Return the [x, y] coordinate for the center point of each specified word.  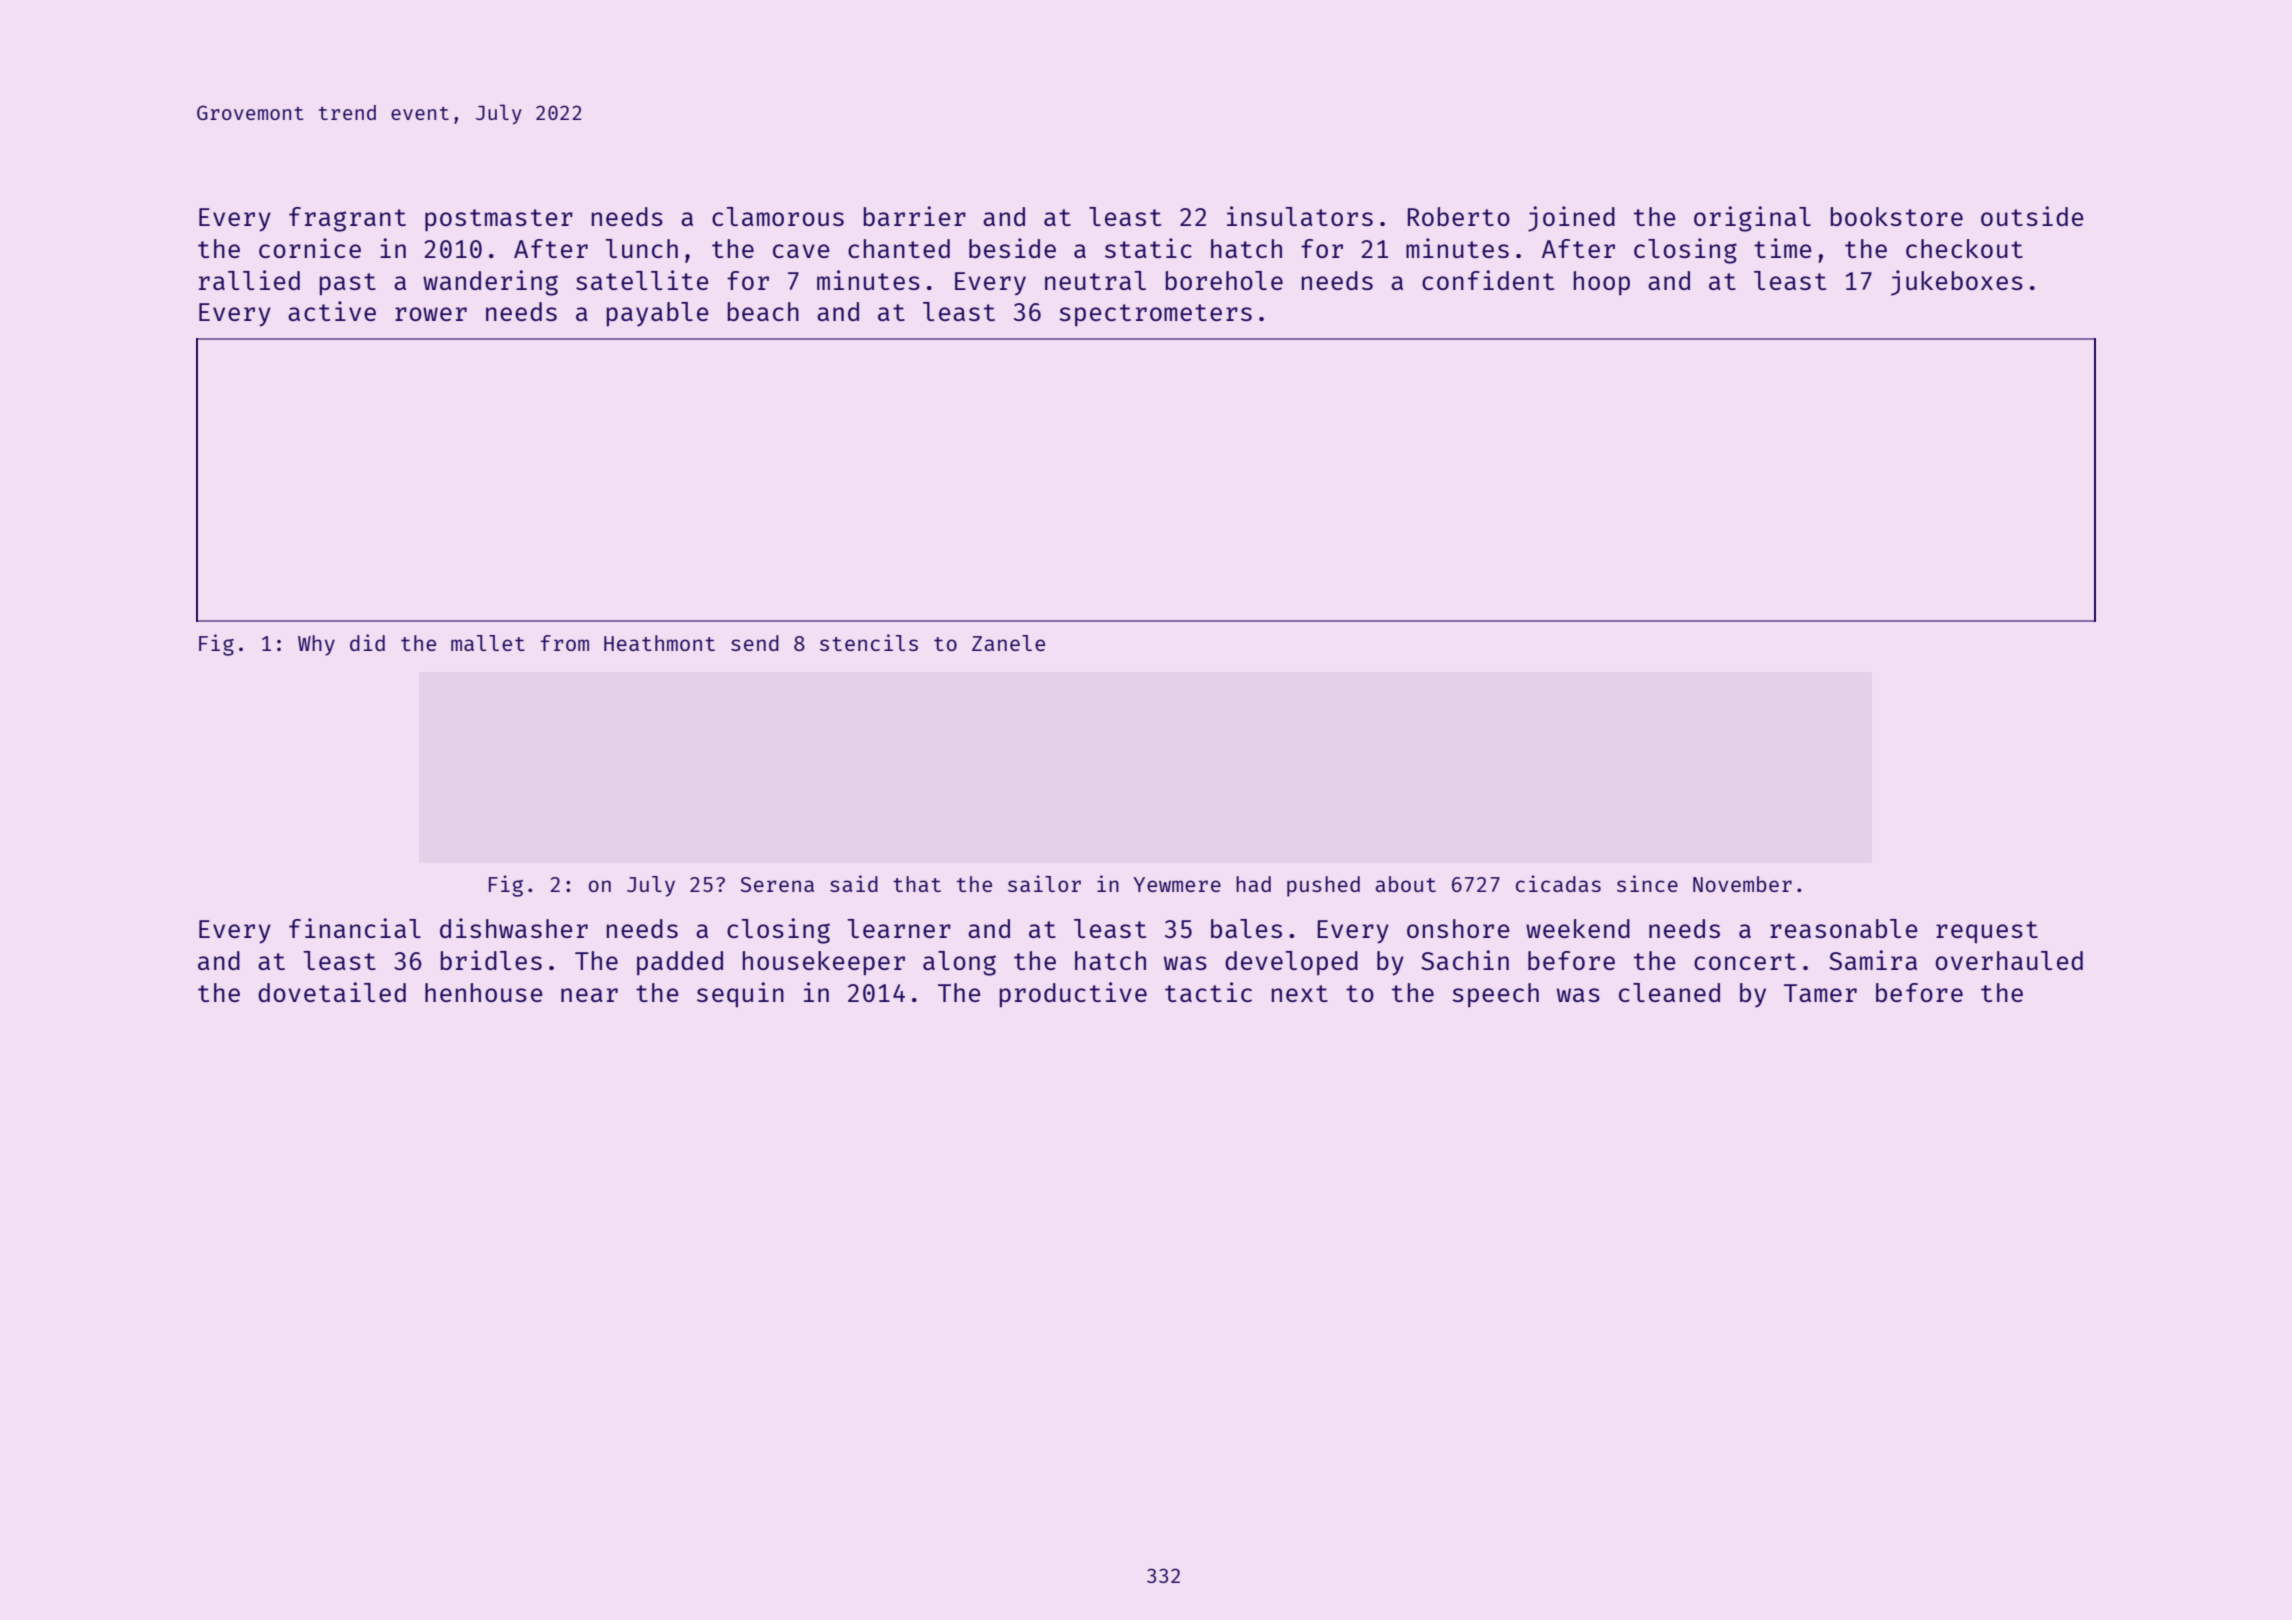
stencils [869, 642]
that [917, 884]
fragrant [347, 219]
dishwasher [514, 928]
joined [1571, 219]
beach [763, 311]
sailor [1044, 883]
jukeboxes [1957, 283]
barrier [914, 216]
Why [316, 645]
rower [431, 314]
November [1742, 884]
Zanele [1008, 643]
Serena [777, 884]
